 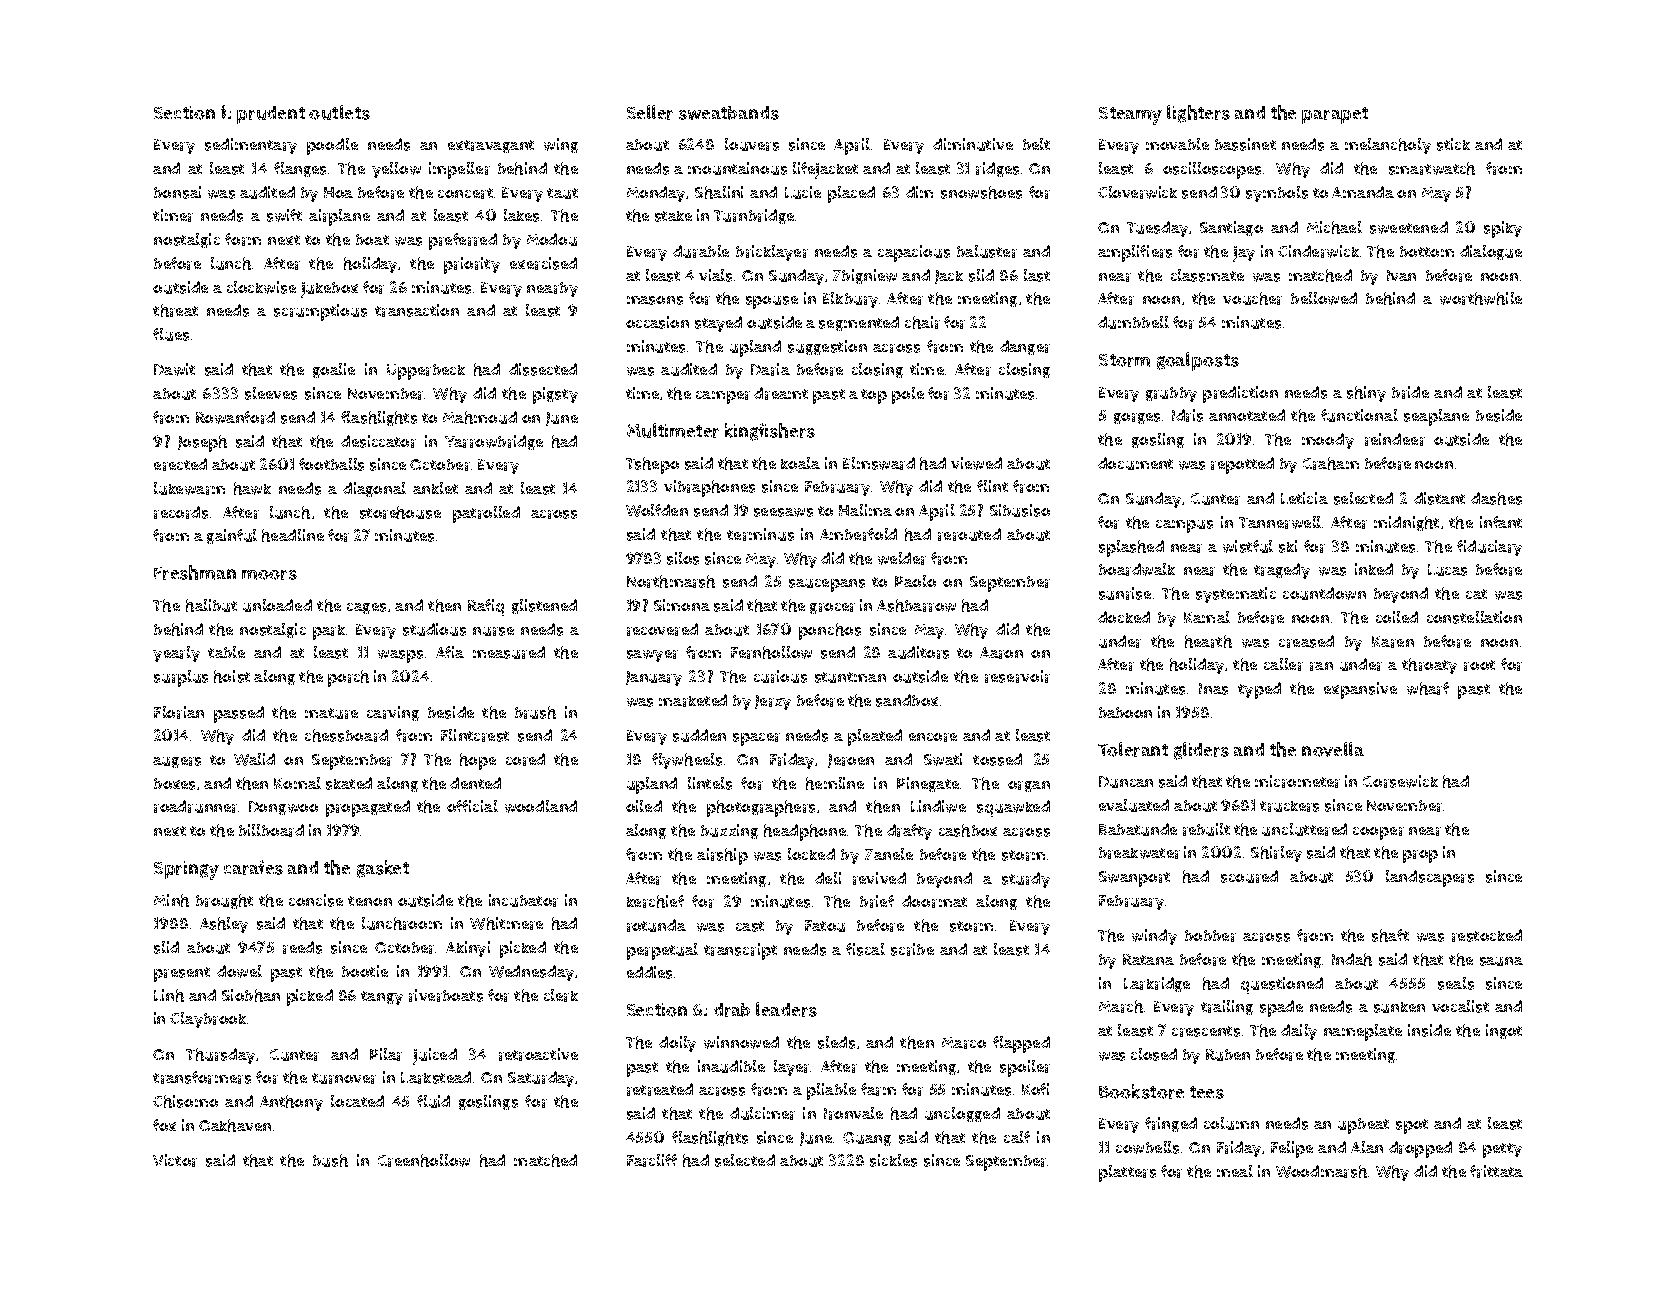 What do you see at coordinates (177, 192) in the image?
I see `bonsai` at bounding box center [177, 192].
